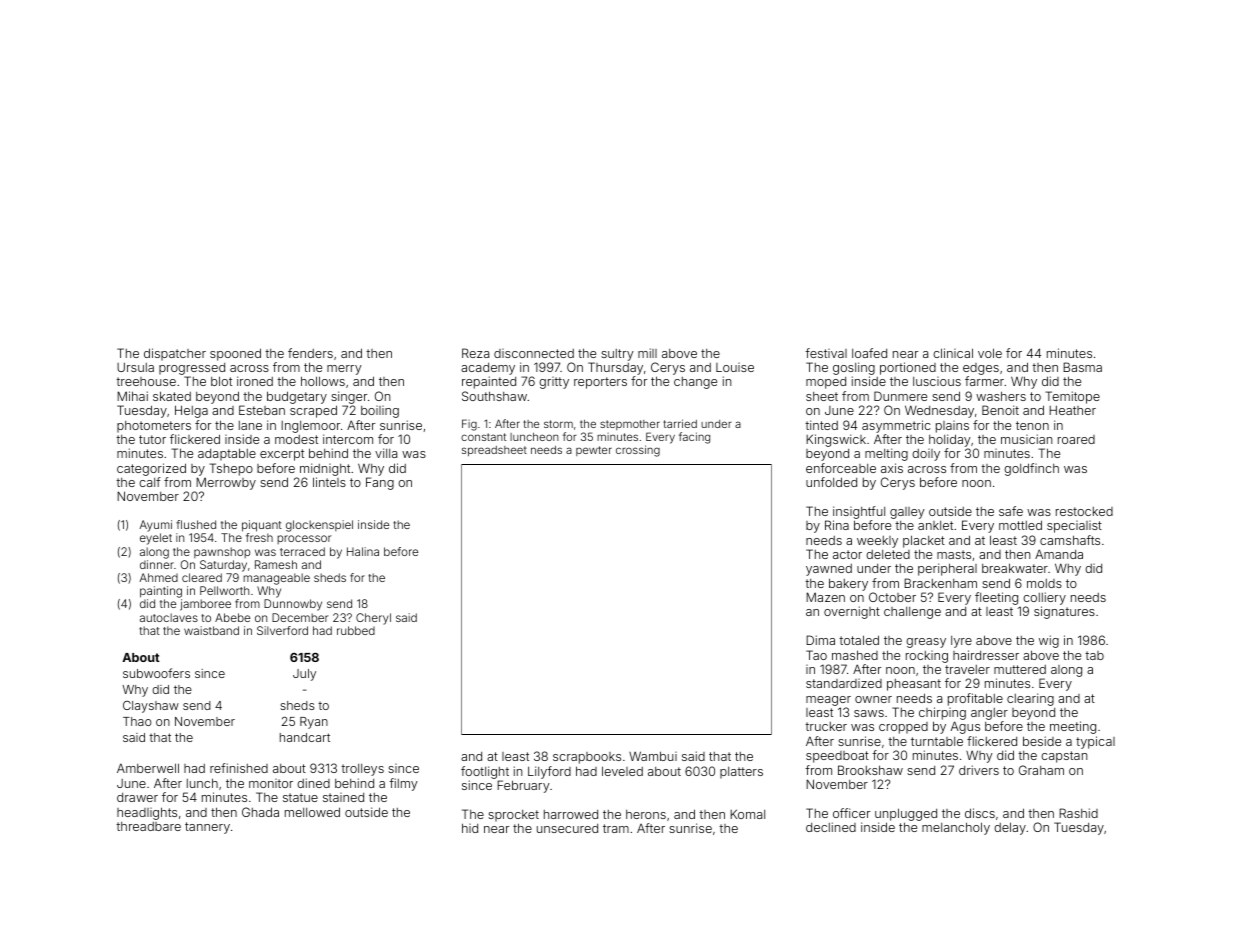  I want to click on Inglemoor, so click(310, 427).
